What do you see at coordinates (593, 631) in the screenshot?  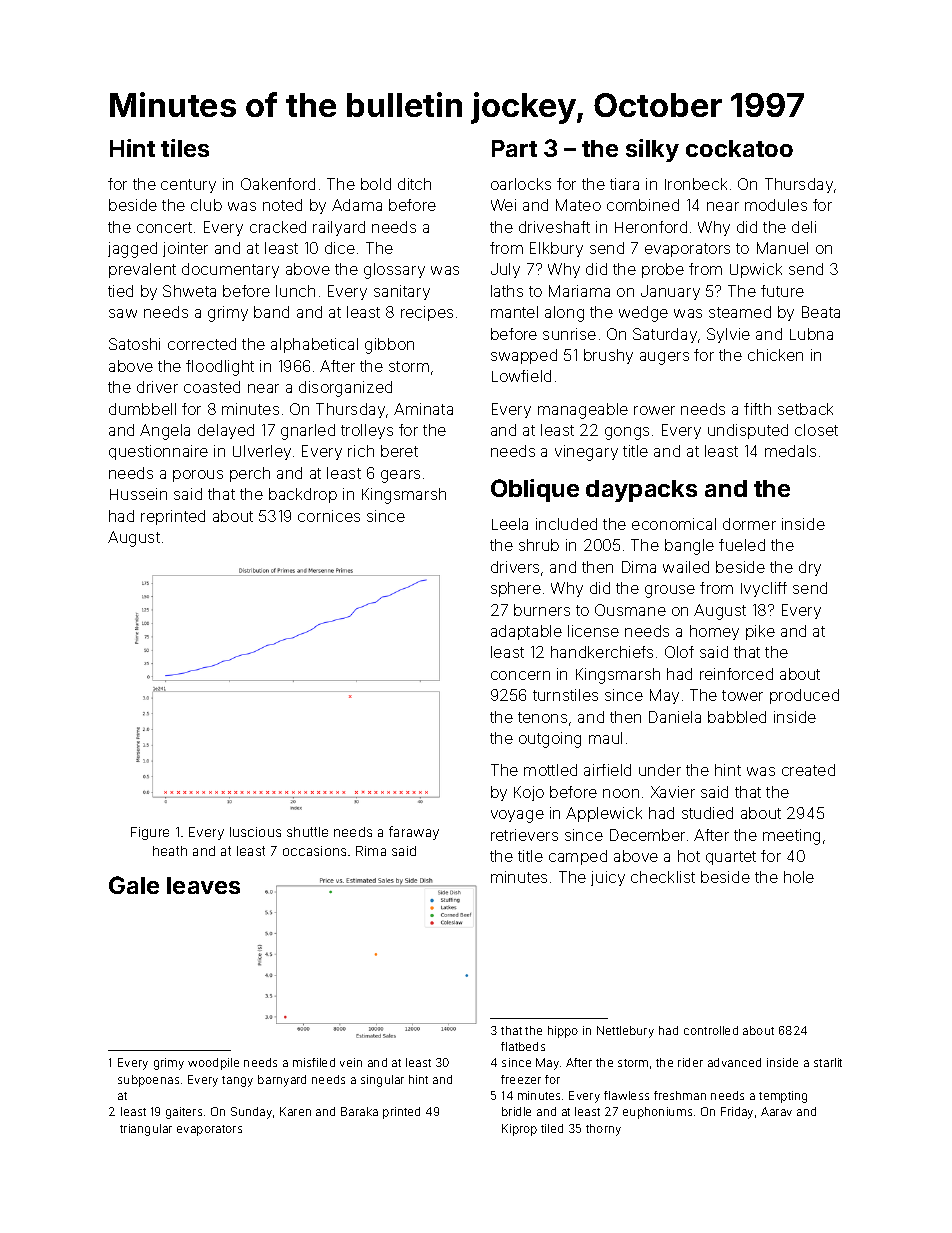 I see `license` at bounding box center [593, 631].
